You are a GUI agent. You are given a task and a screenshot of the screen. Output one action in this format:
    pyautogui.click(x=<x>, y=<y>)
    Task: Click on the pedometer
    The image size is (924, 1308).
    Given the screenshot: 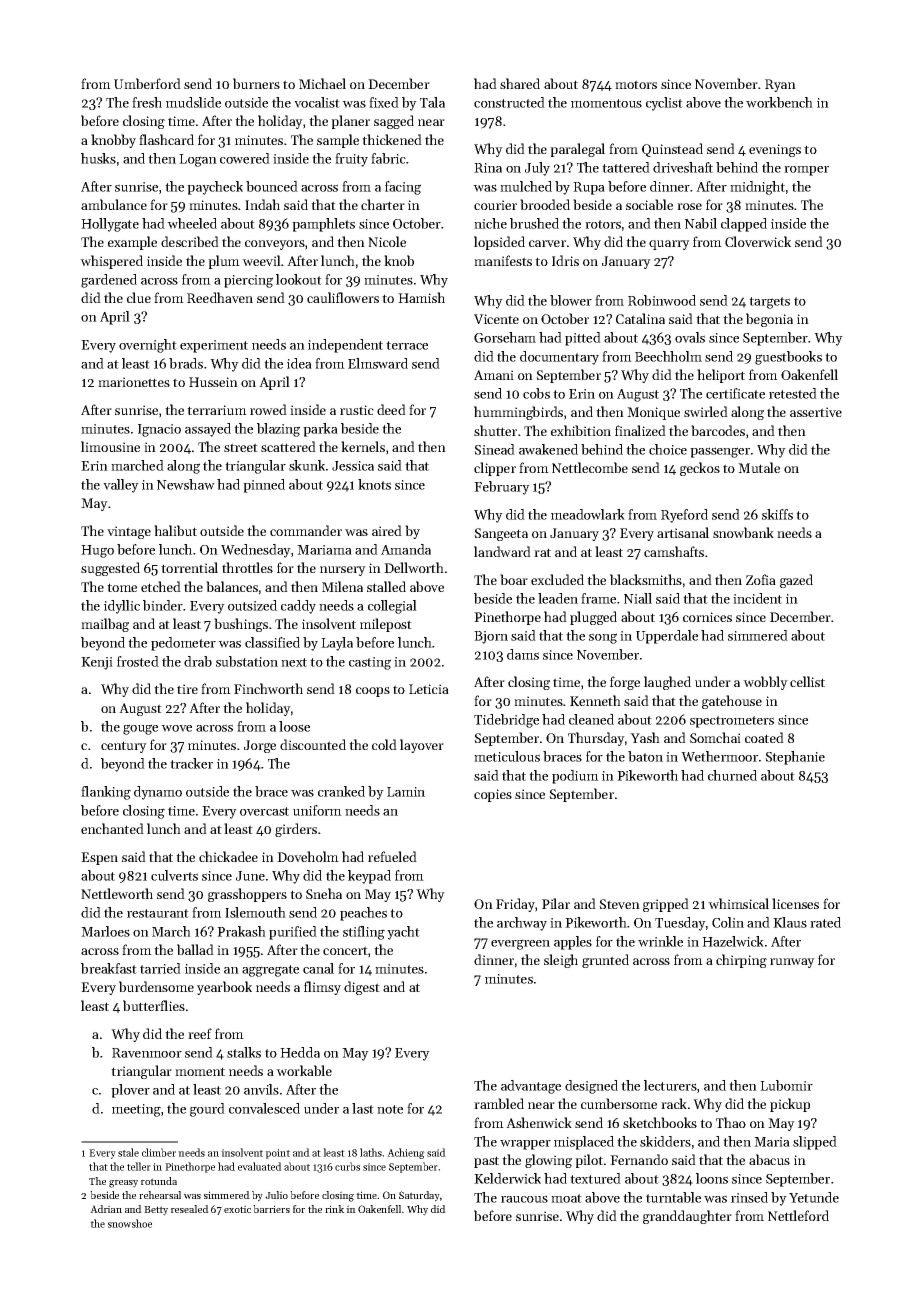 What is the action you would take?
    pyautogui.click(x=183, y=644)
